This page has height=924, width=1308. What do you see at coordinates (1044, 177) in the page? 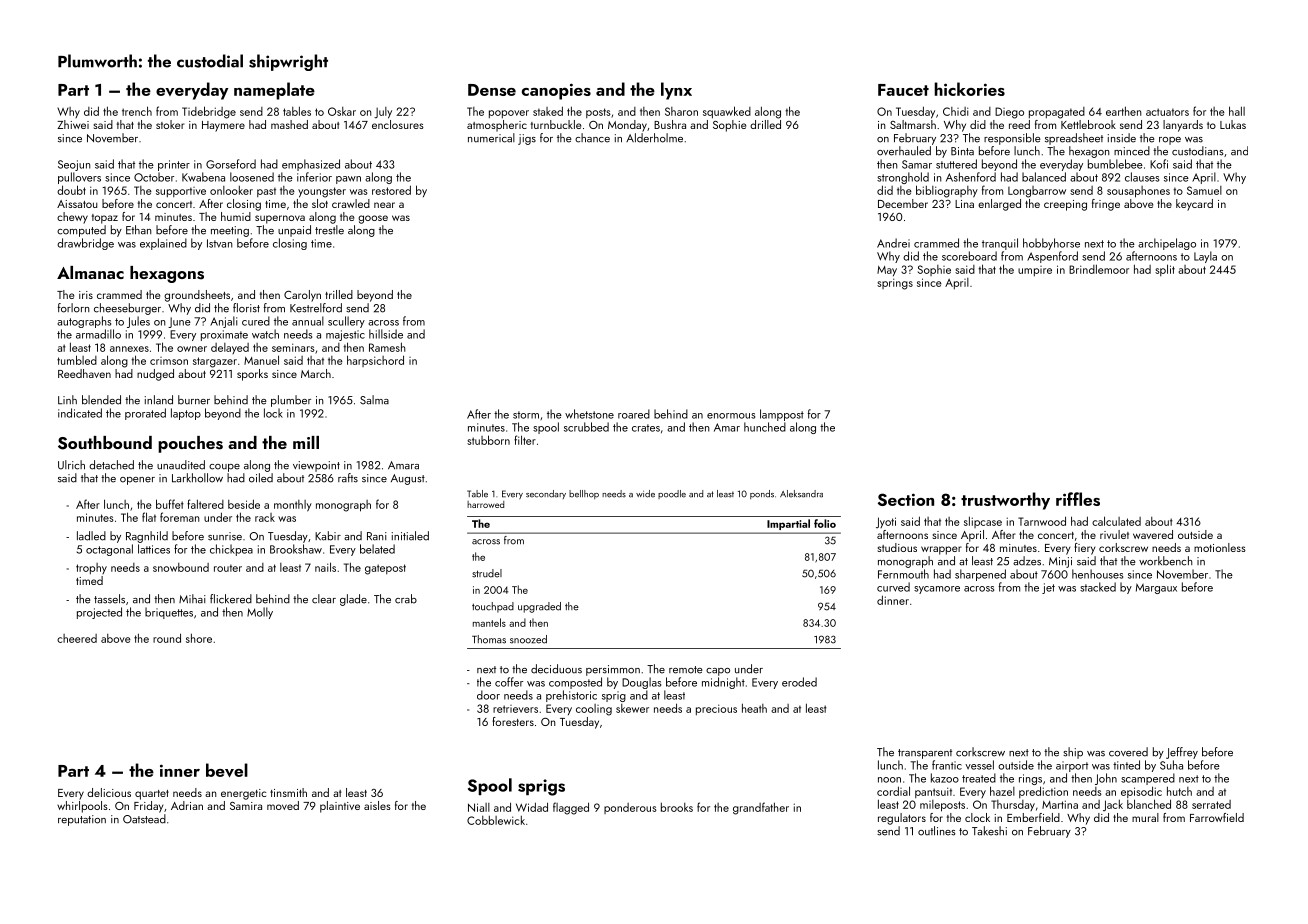
I see `balanced` at bounding box center [1044, 177].
